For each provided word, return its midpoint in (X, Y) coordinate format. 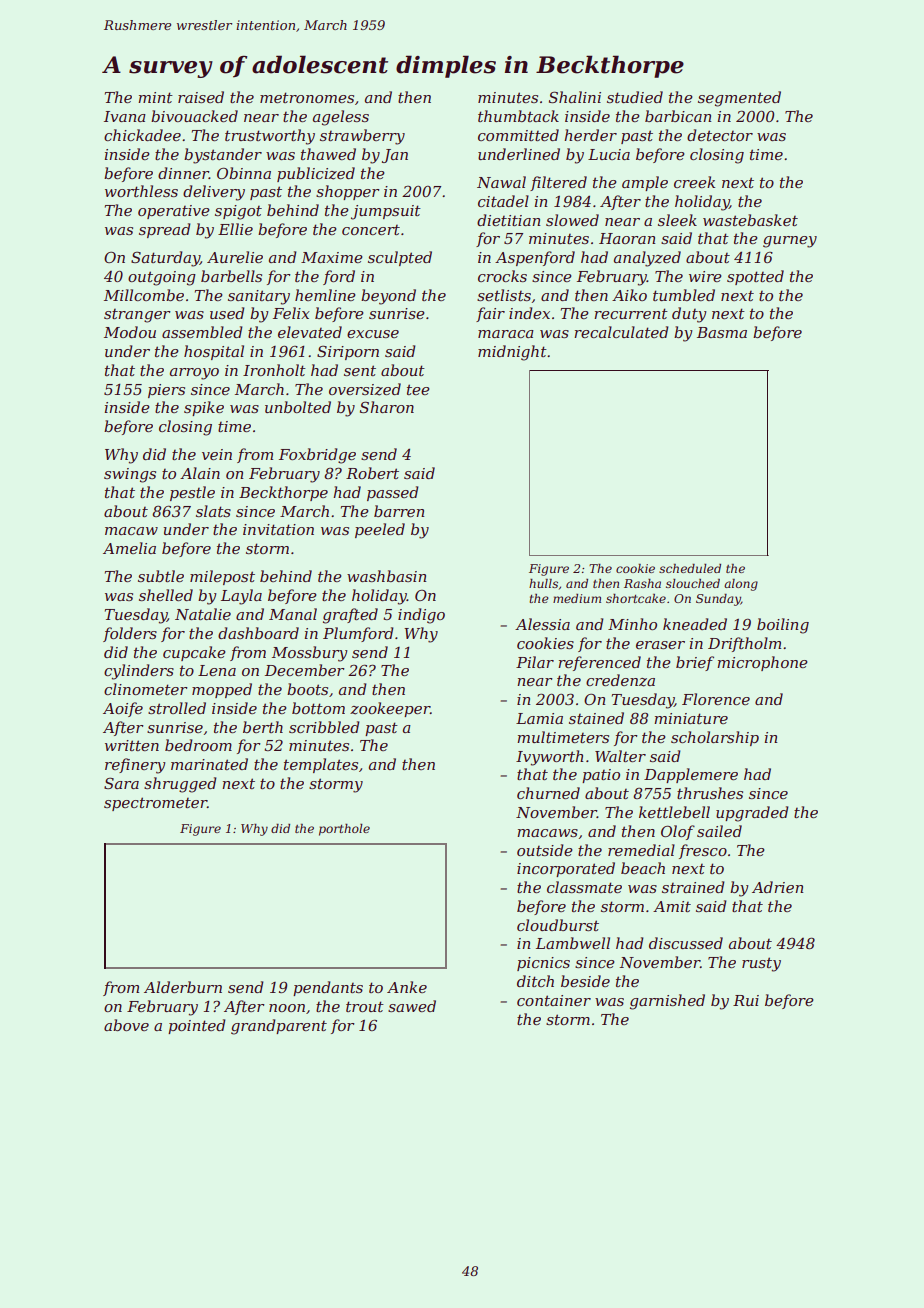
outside (545, 850)
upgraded (752, 814)
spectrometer (155, 804)
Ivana (125, 116)
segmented (739, 99)
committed (518, 135)
